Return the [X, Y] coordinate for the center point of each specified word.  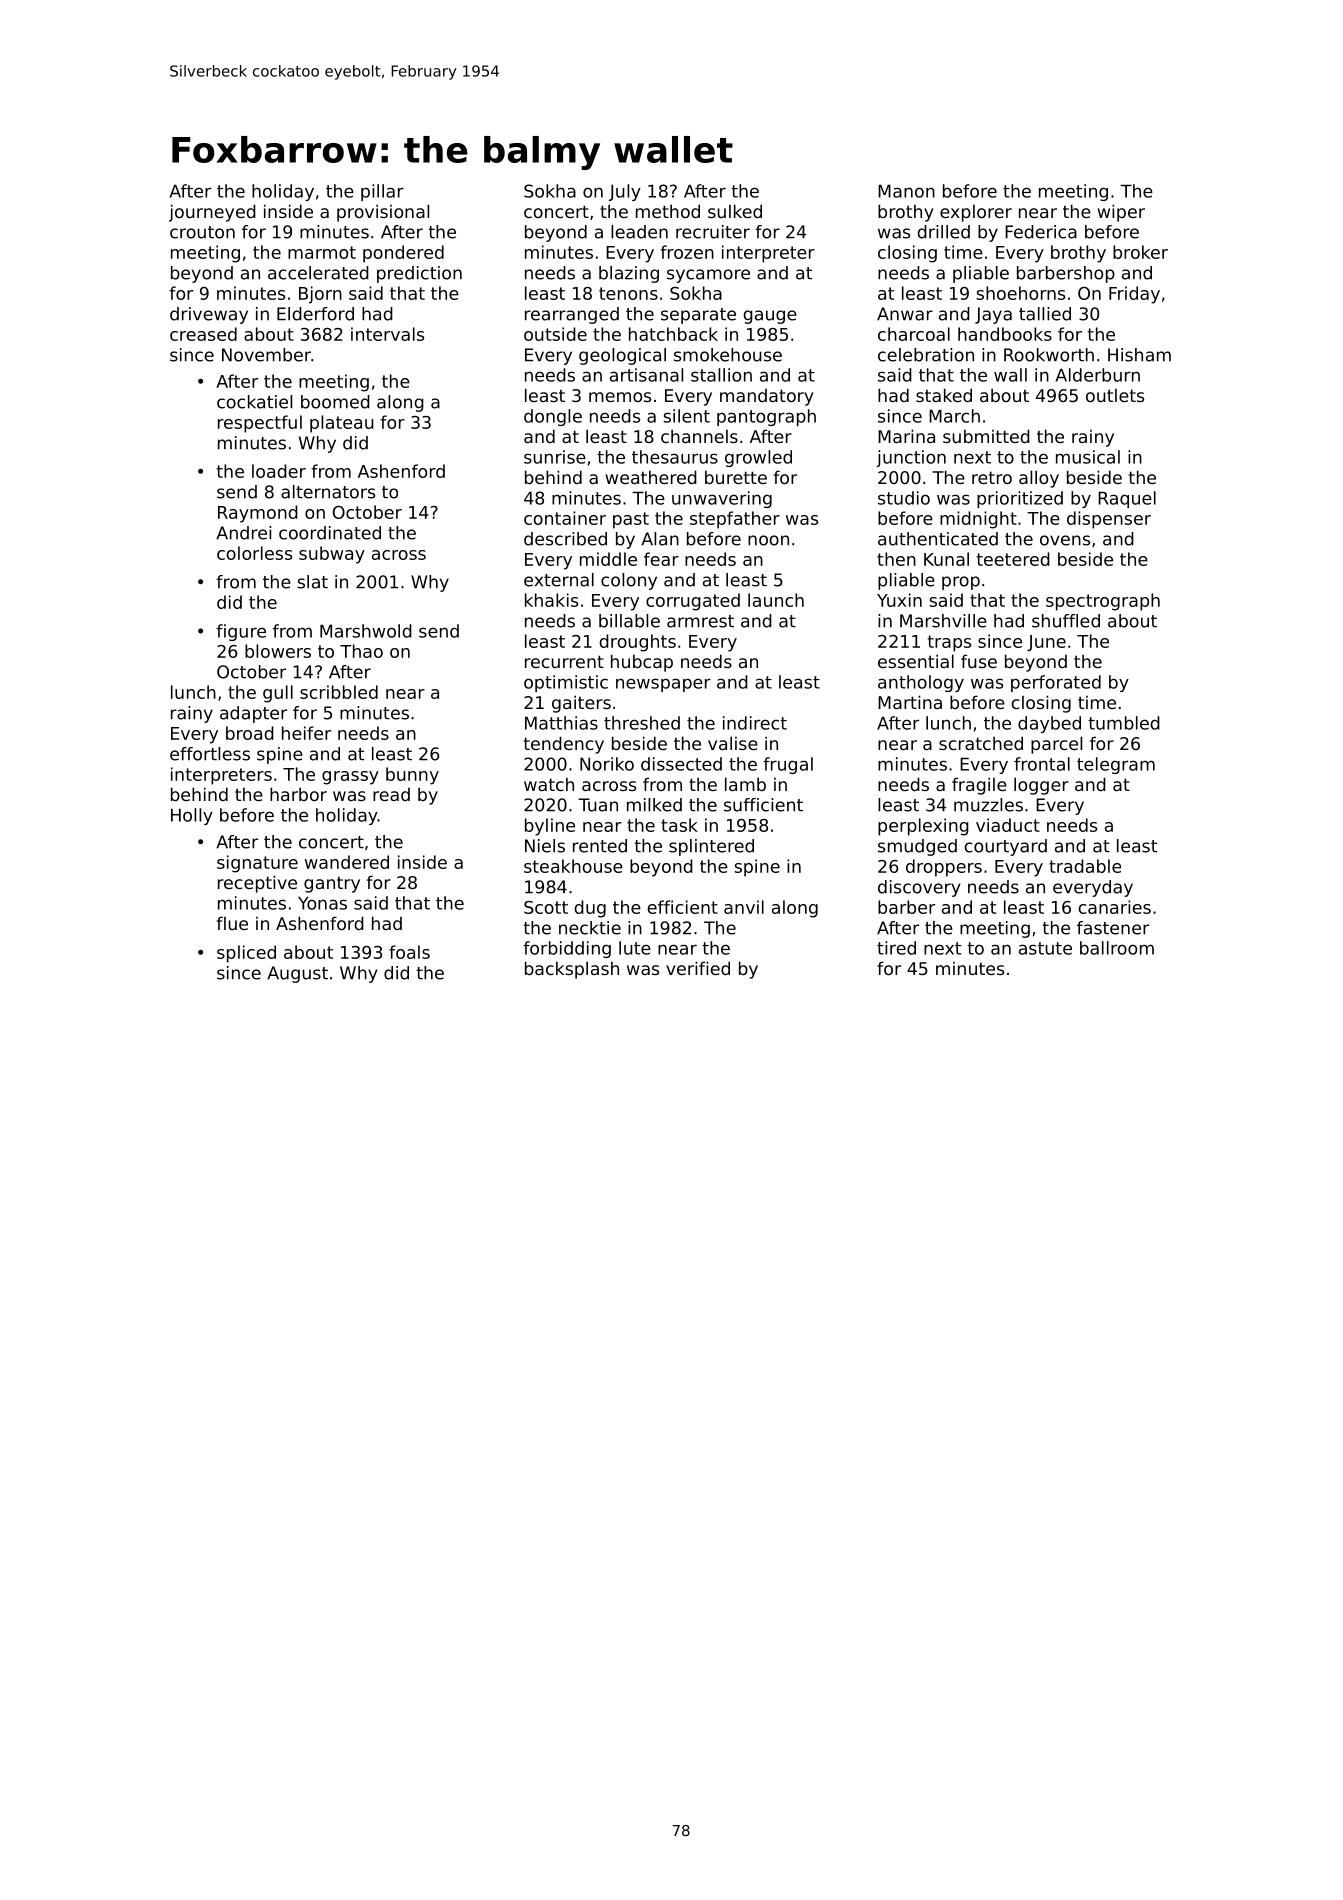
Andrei [243, 533]
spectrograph [1103, 602]
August [297, 974]
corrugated [693, 602]
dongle [553, 417]
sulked [735, 211]
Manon [906, 191]
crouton [202, 232]
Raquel [1127, 499]
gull [278, 694]
